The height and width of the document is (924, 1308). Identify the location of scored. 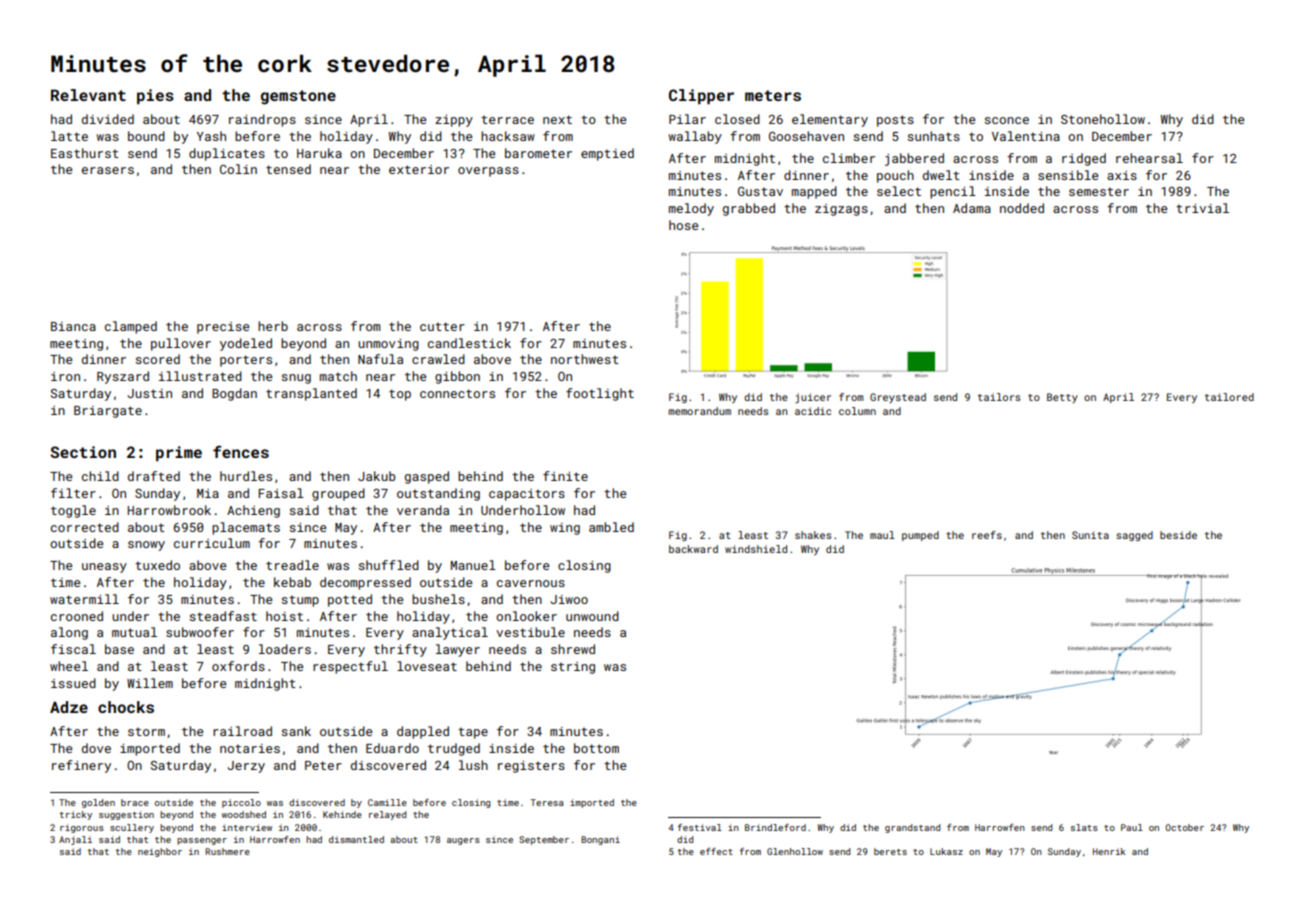
(158, 359).
